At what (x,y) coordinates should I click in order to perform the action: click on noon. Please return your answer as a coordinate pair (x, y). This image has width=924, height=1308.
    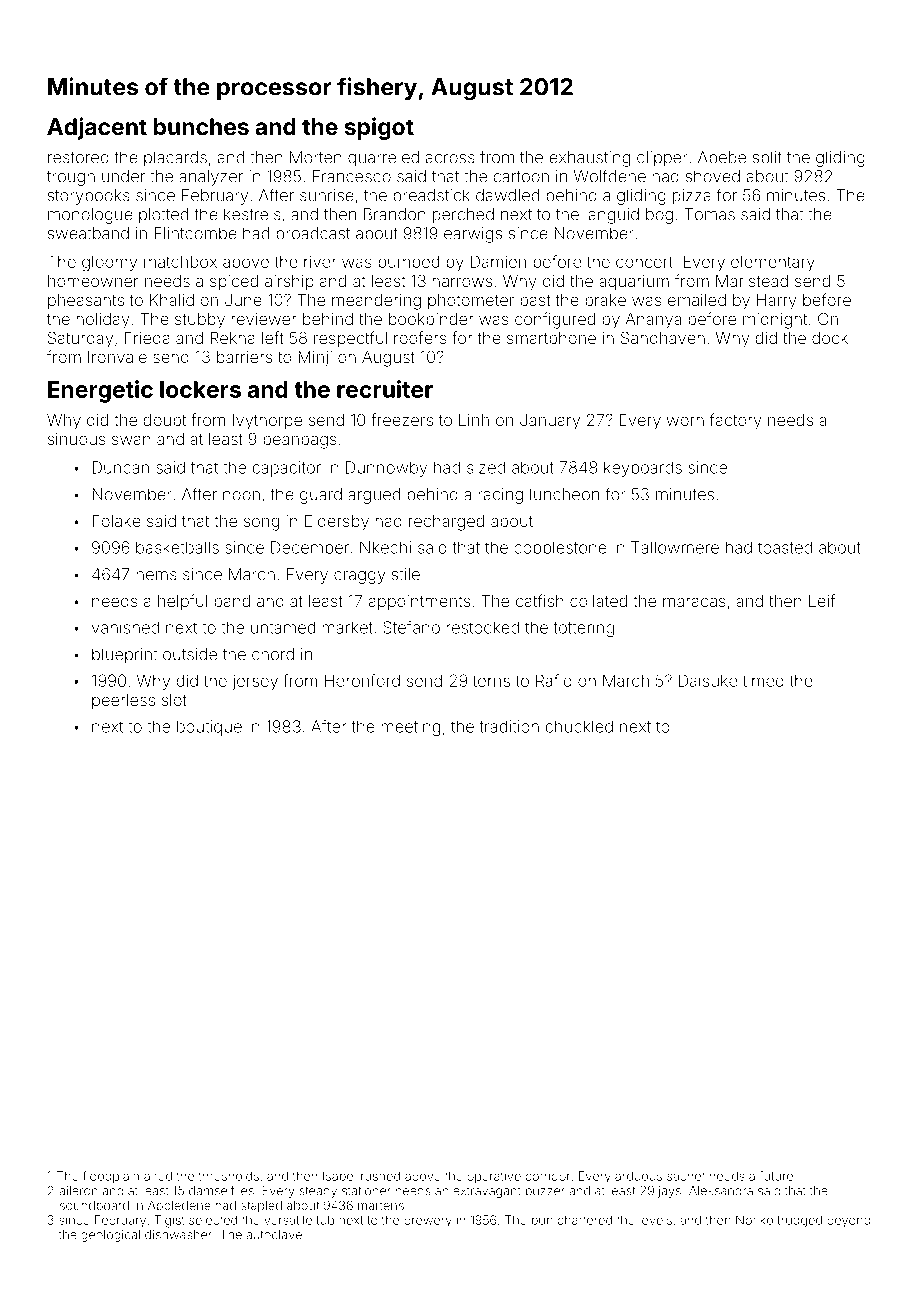
    Looking at the image, I should click on (241, 496).
